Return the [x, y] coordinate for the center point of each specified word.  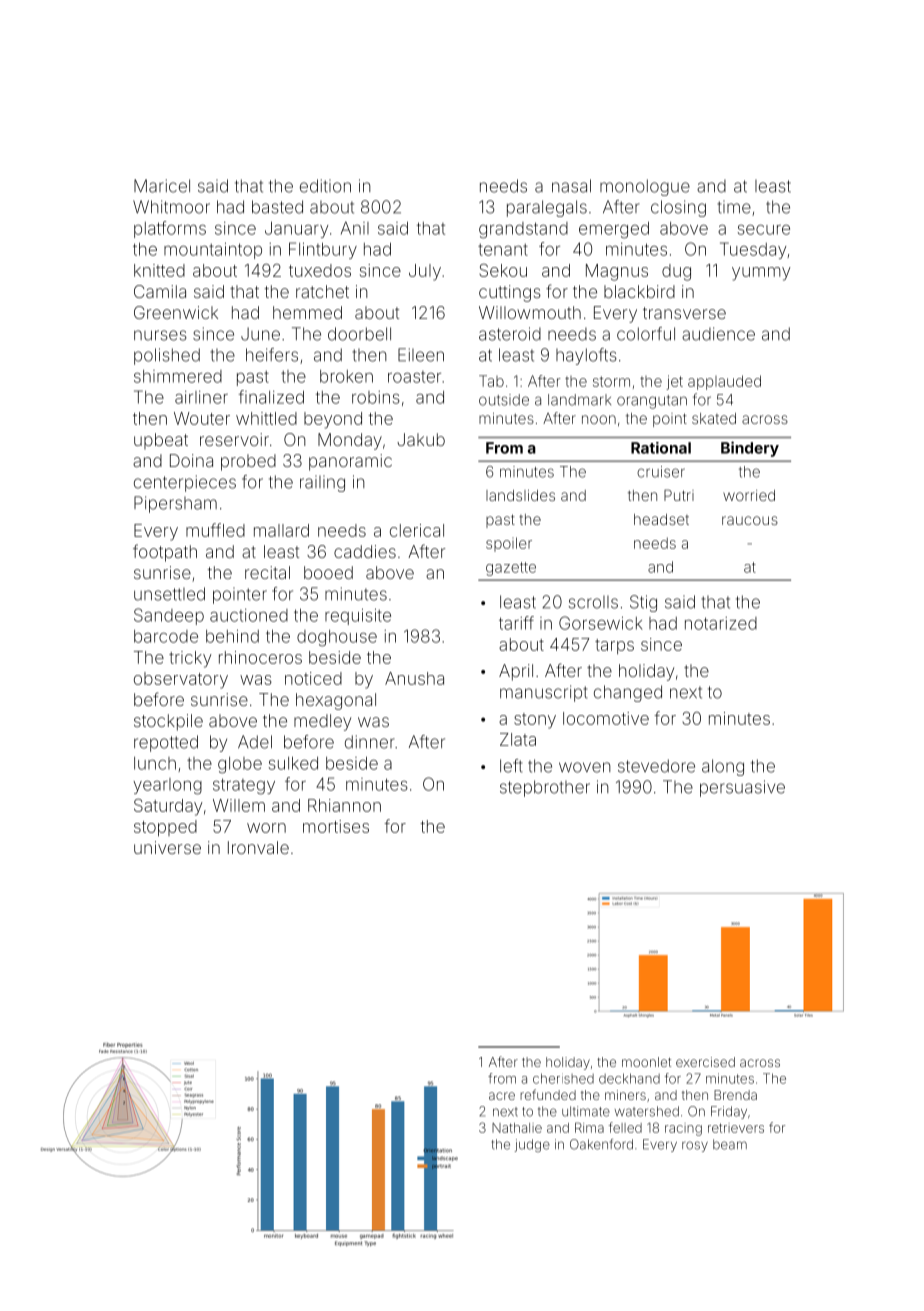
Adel [255, 742]
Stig [643, 603]
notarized [721, 623]
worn [266, 828]
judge [532, 1145]
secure [764, 230]
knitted [159, 270]
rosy [695, 1146]
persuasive [742, 788]
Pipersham [175, 504]
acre [502, 1096]
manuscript [543, 693]
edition [325, 186]
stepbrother [545, 788]
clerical [417, 530]
